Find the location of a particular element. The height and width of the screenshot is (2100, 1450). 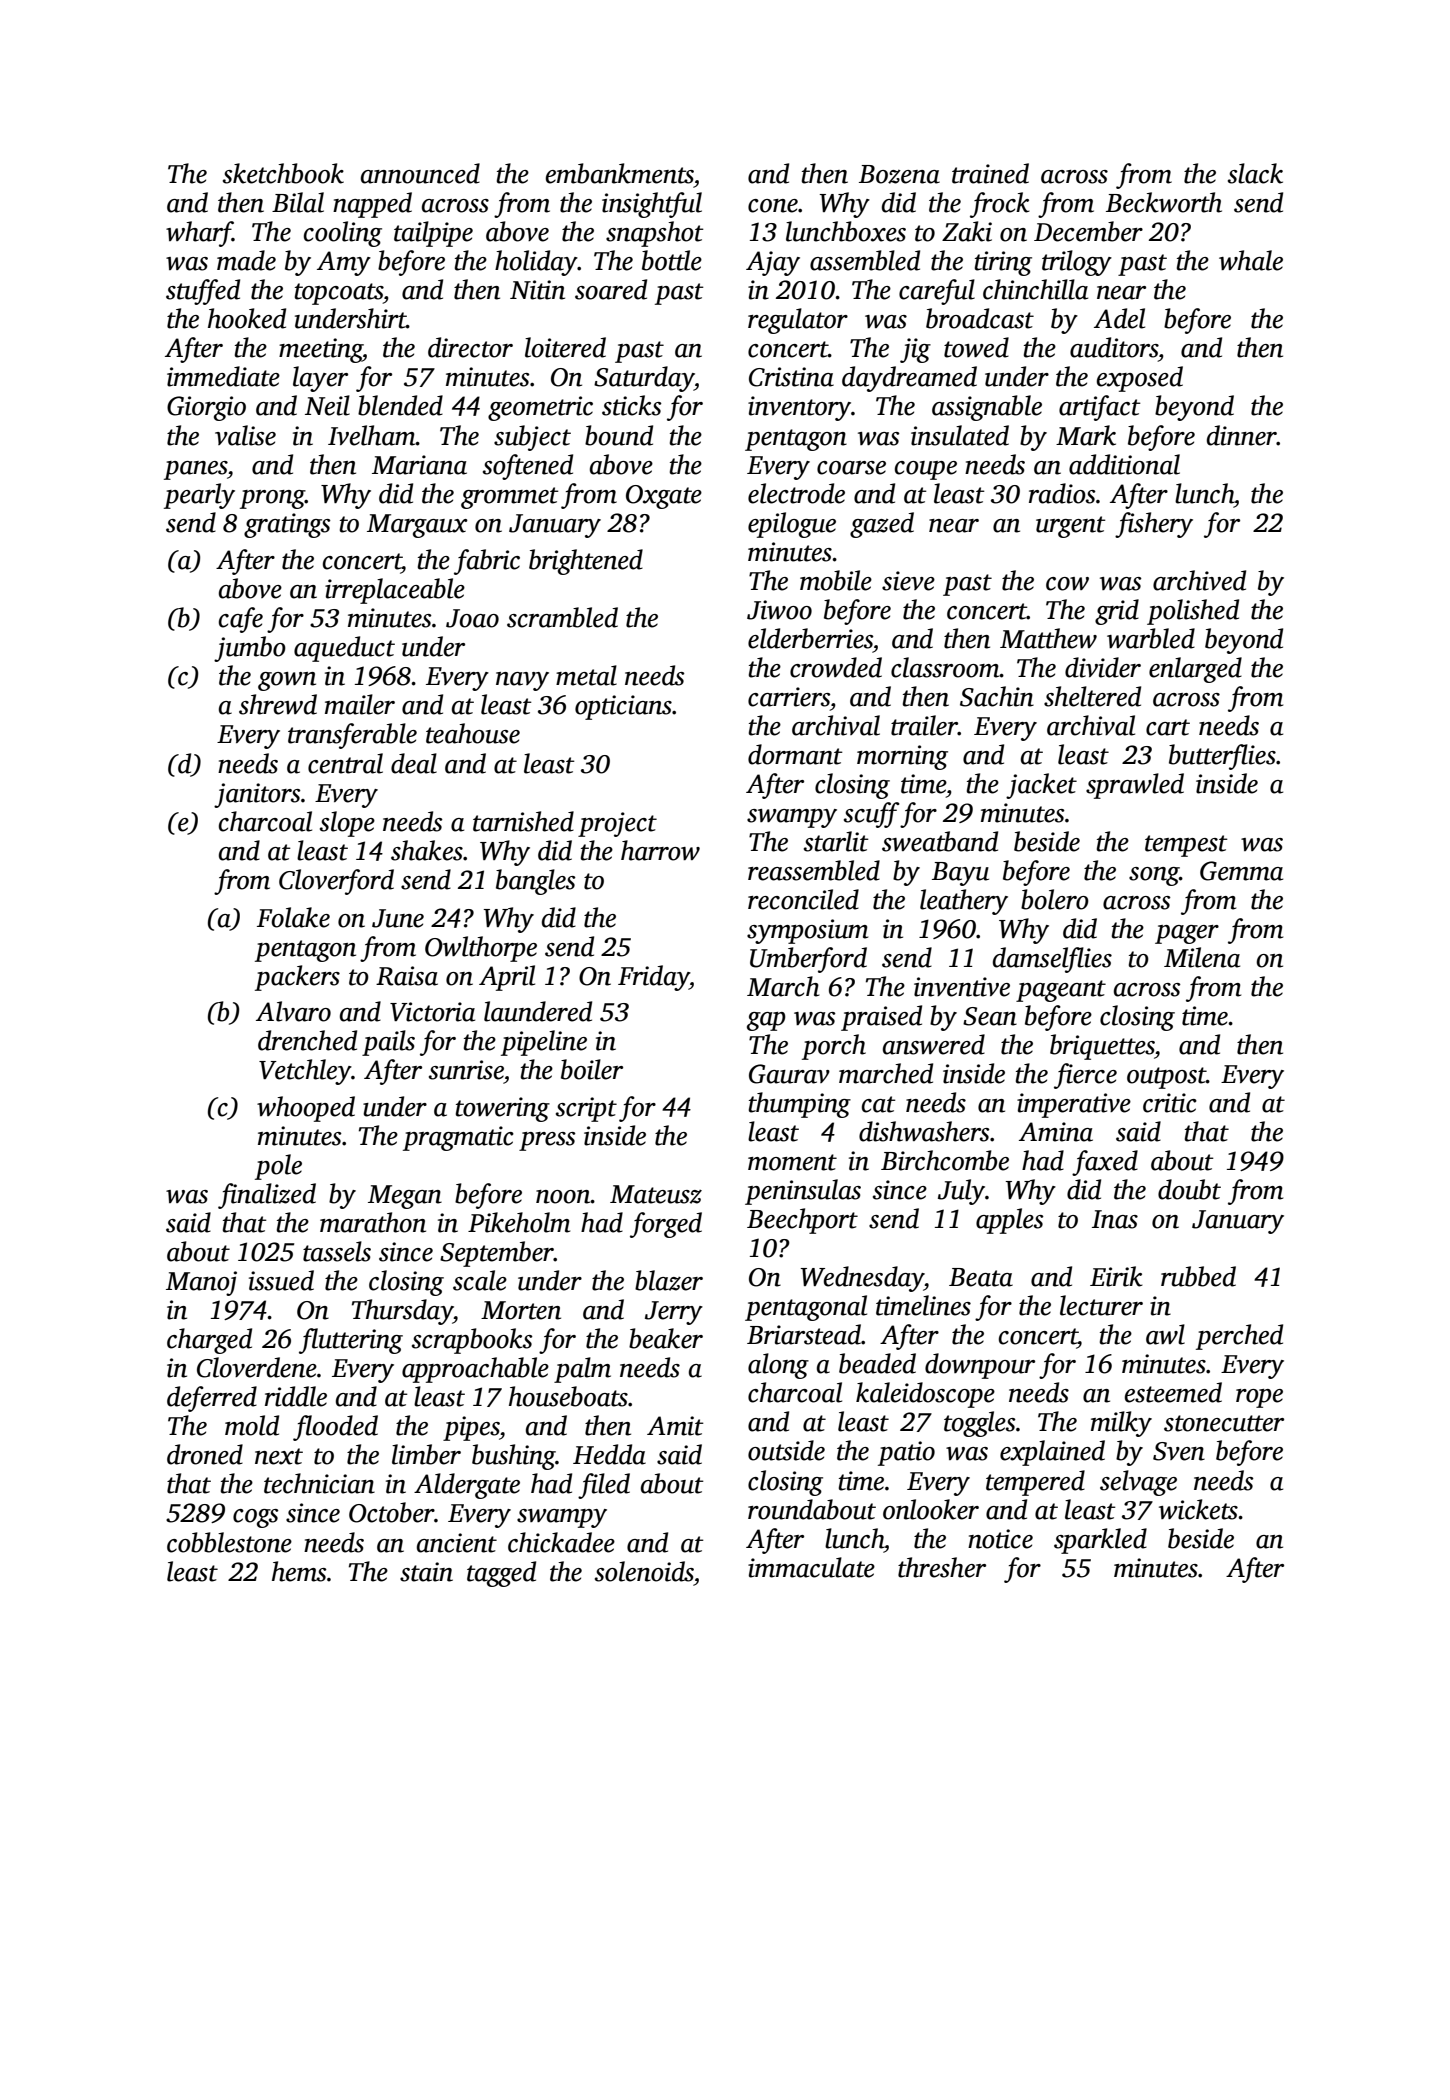

brightened is located at coordinates (586, 562).
